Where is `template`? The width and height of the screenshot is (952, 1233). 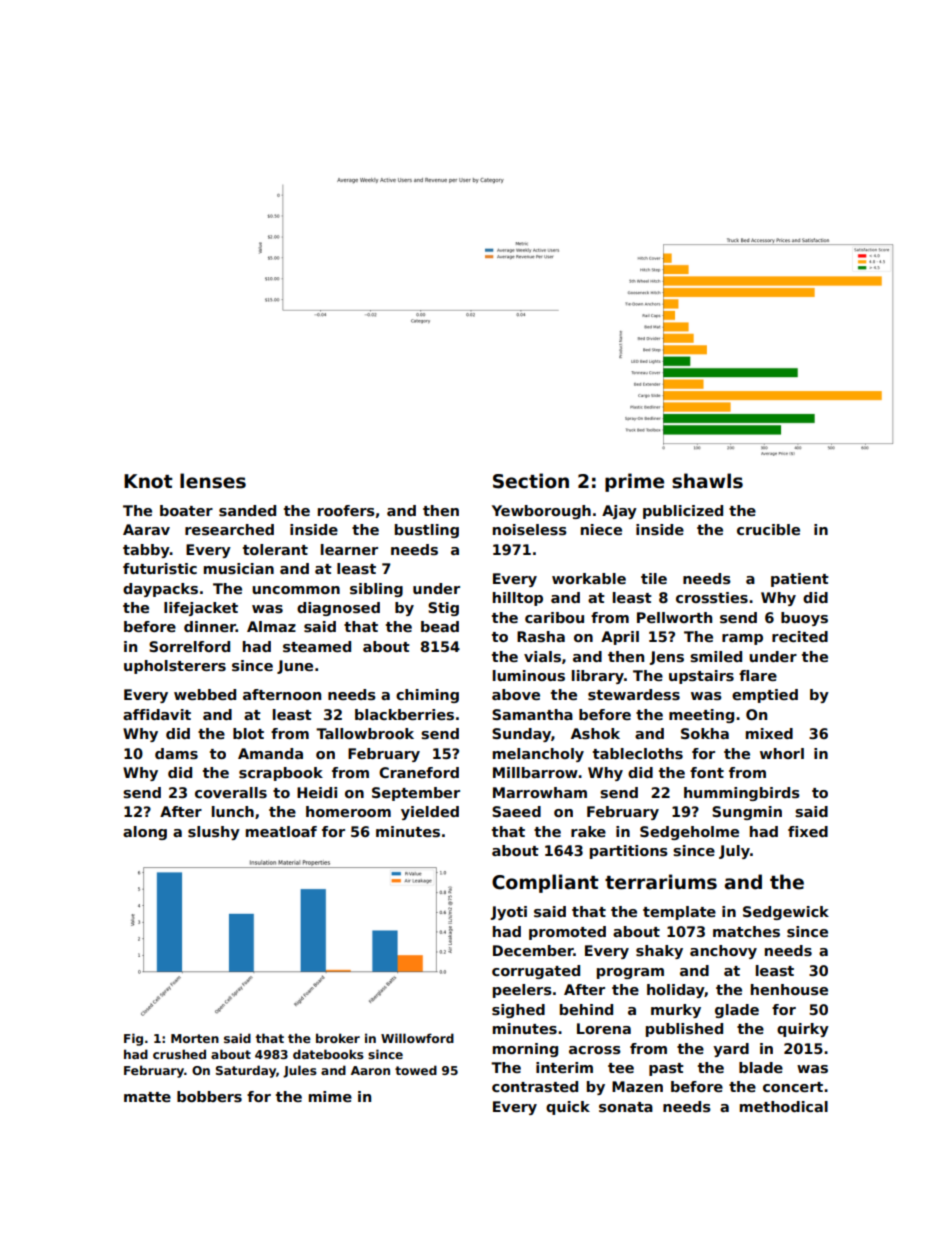
template is located at coordinates (679, 913).
